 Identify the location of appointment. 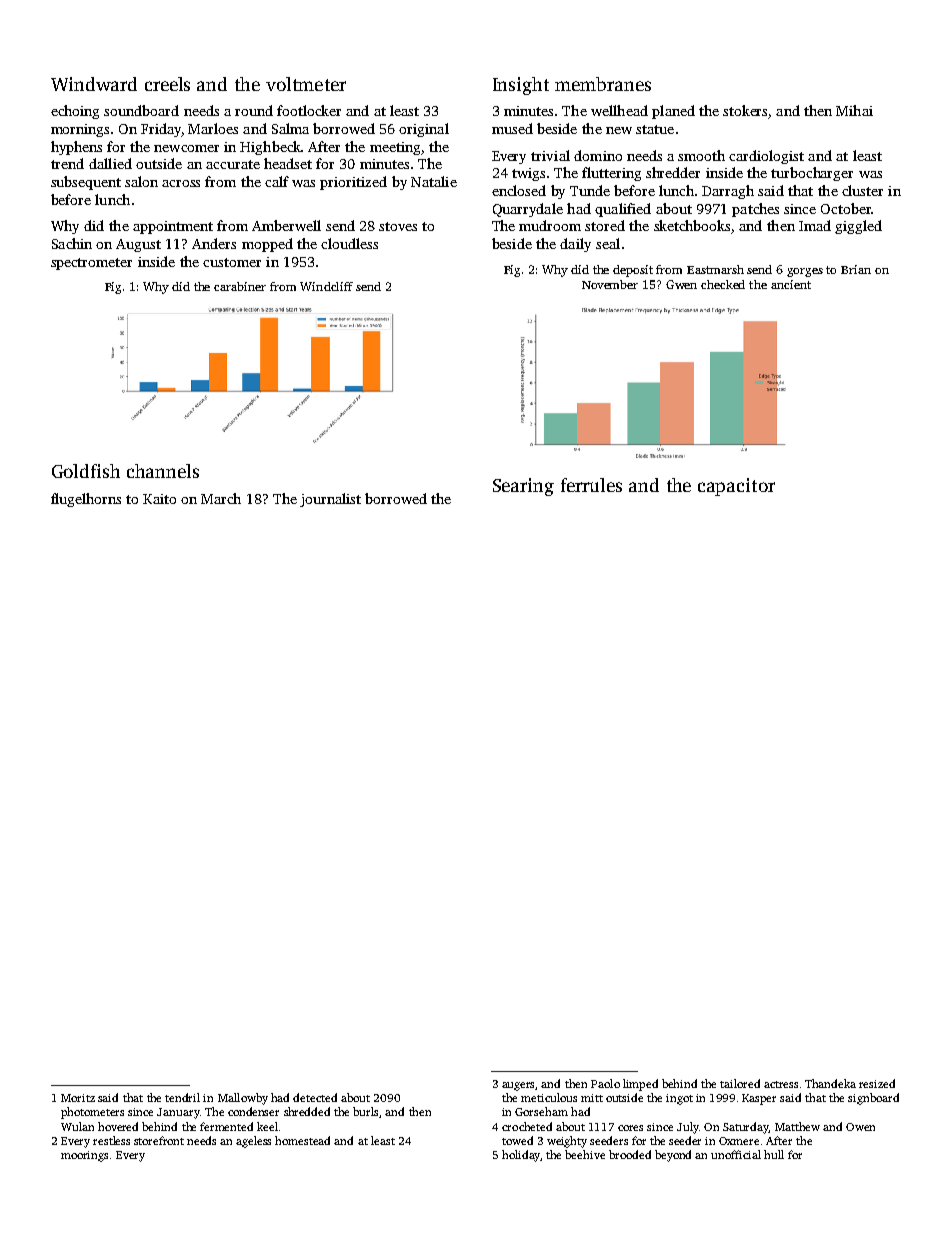
(173, 227).
